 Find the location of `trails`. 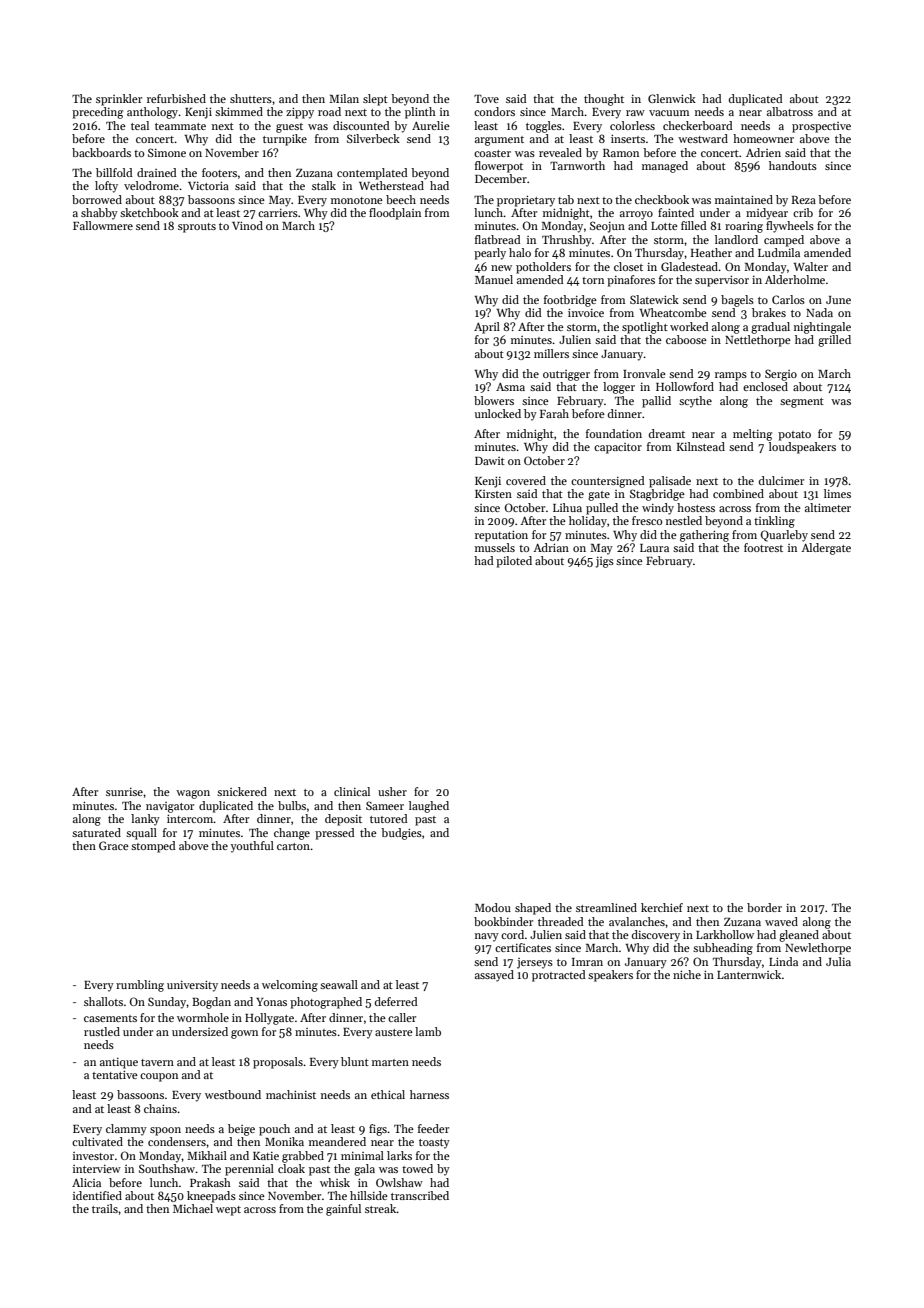

trails is located at coordinates (105, 1208).
